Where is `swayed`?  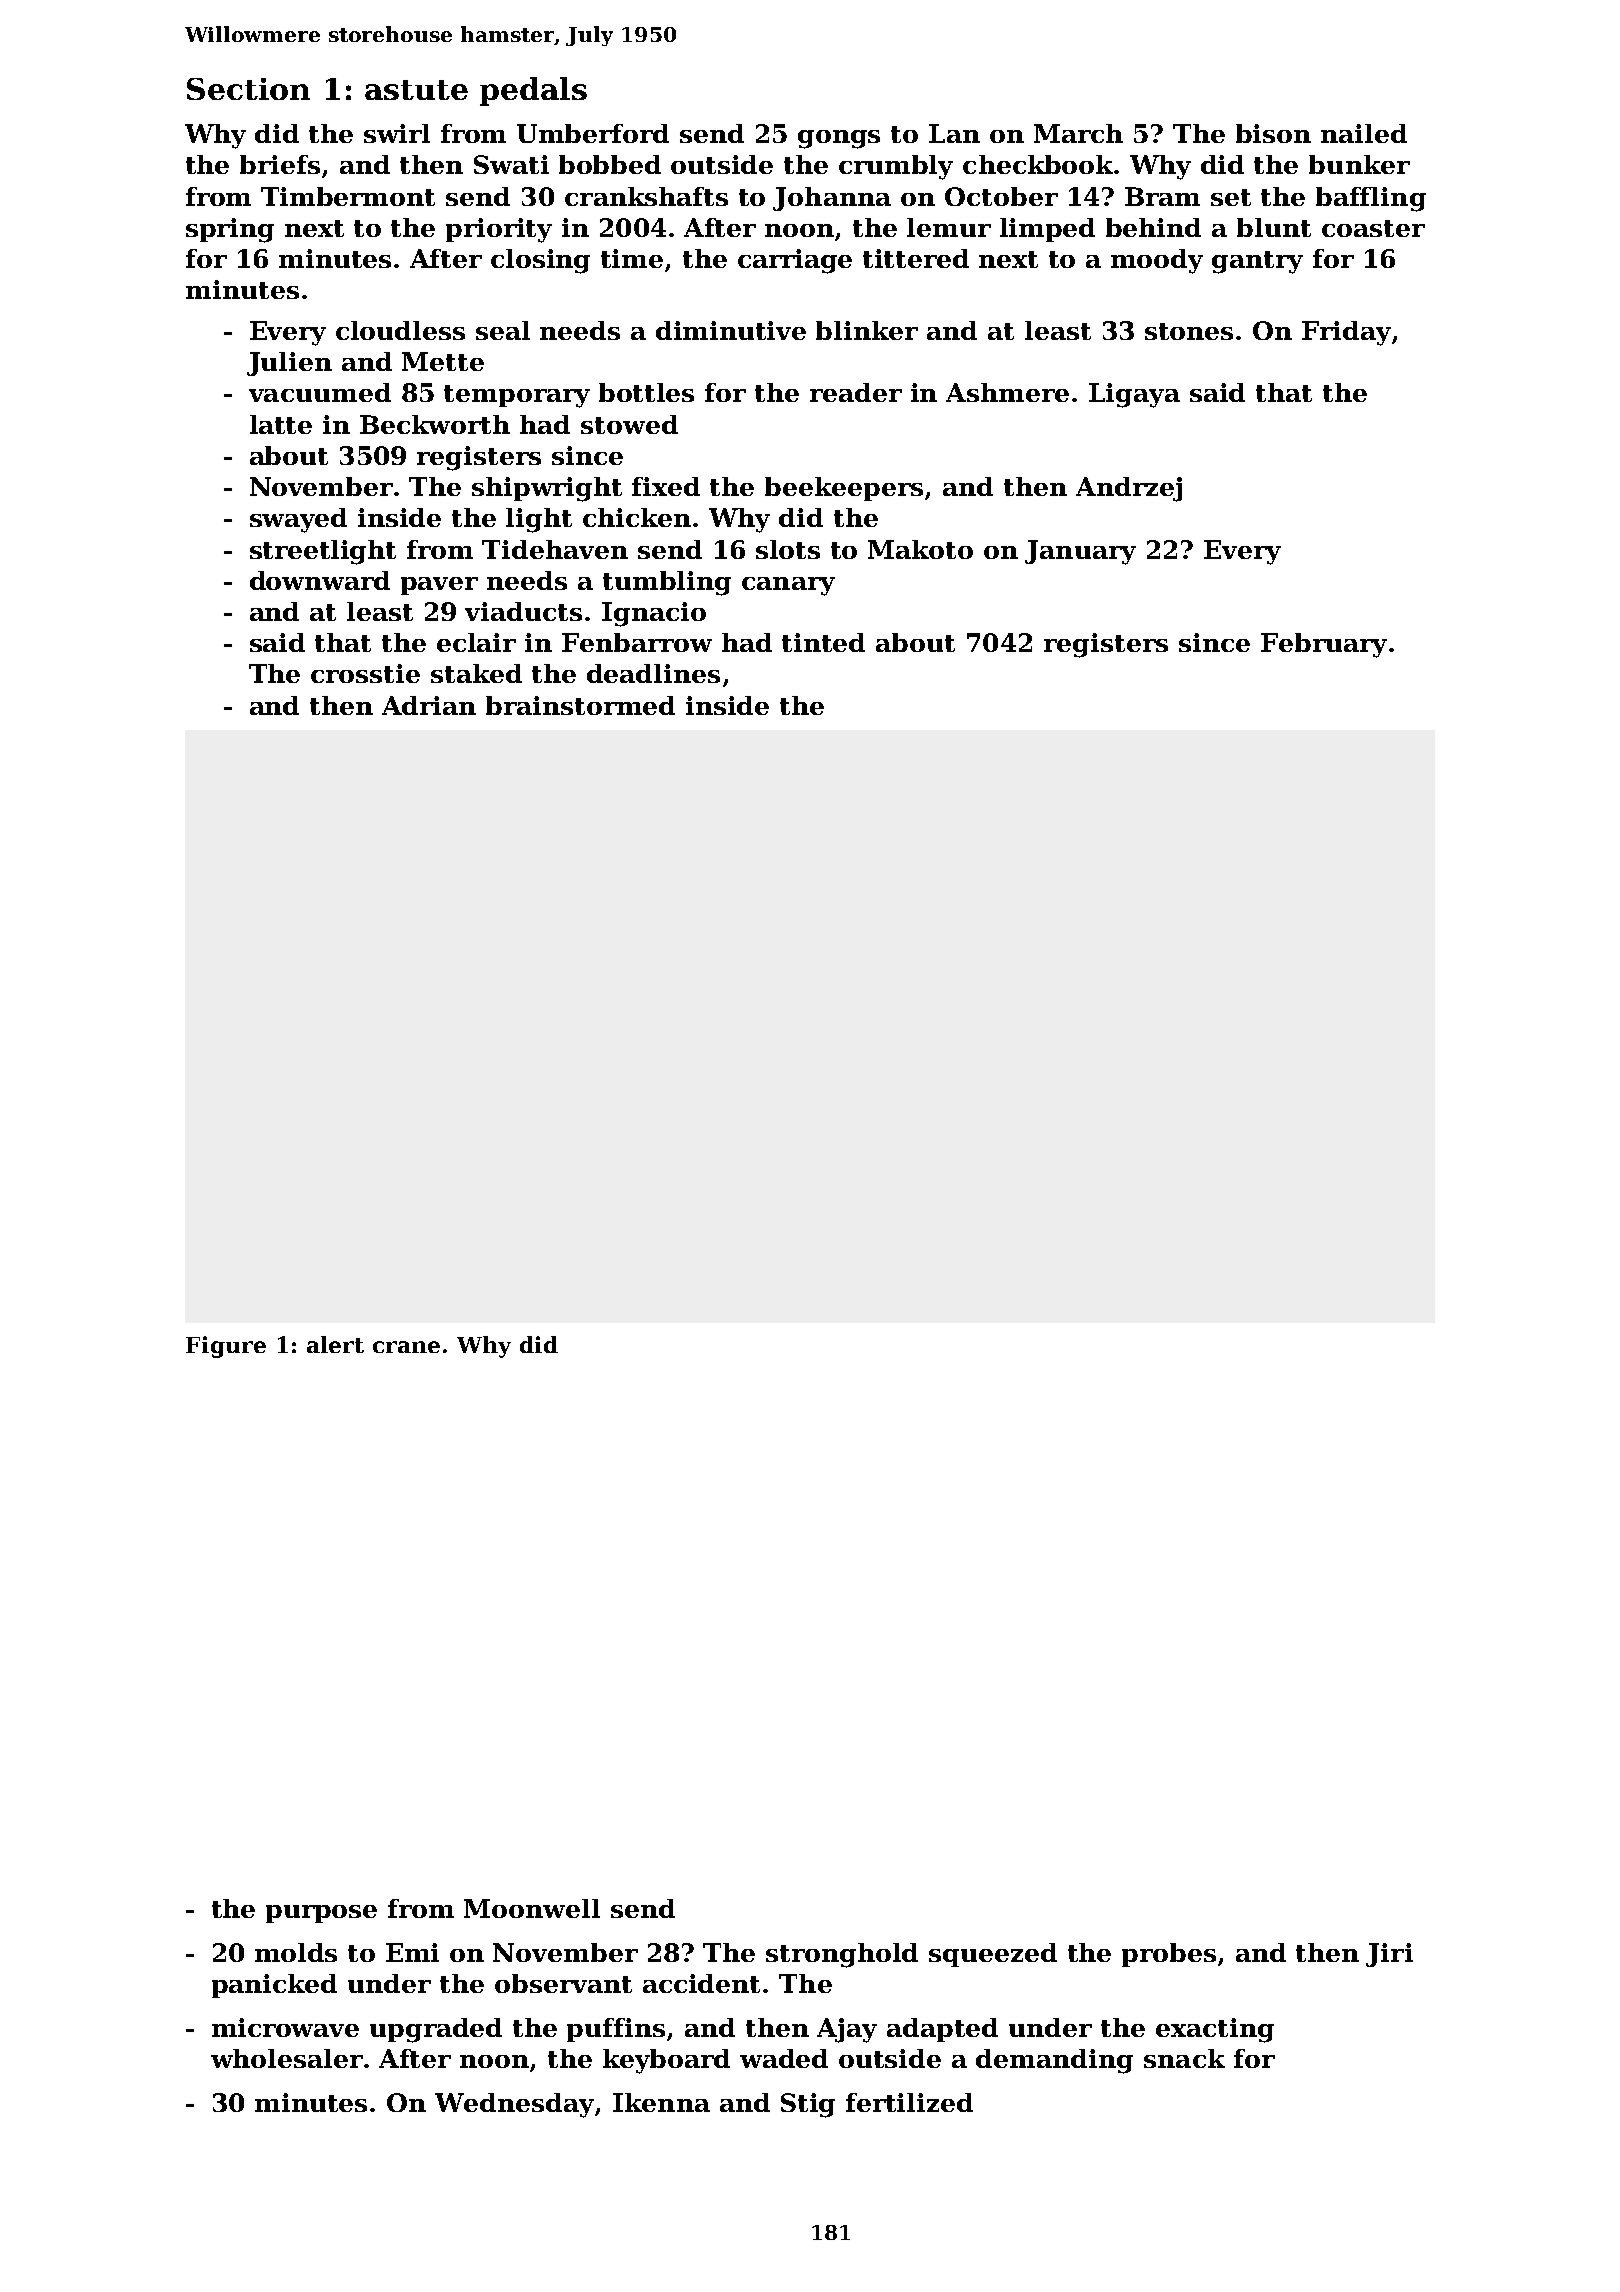
swayed is located at coordinates (298, 520).
